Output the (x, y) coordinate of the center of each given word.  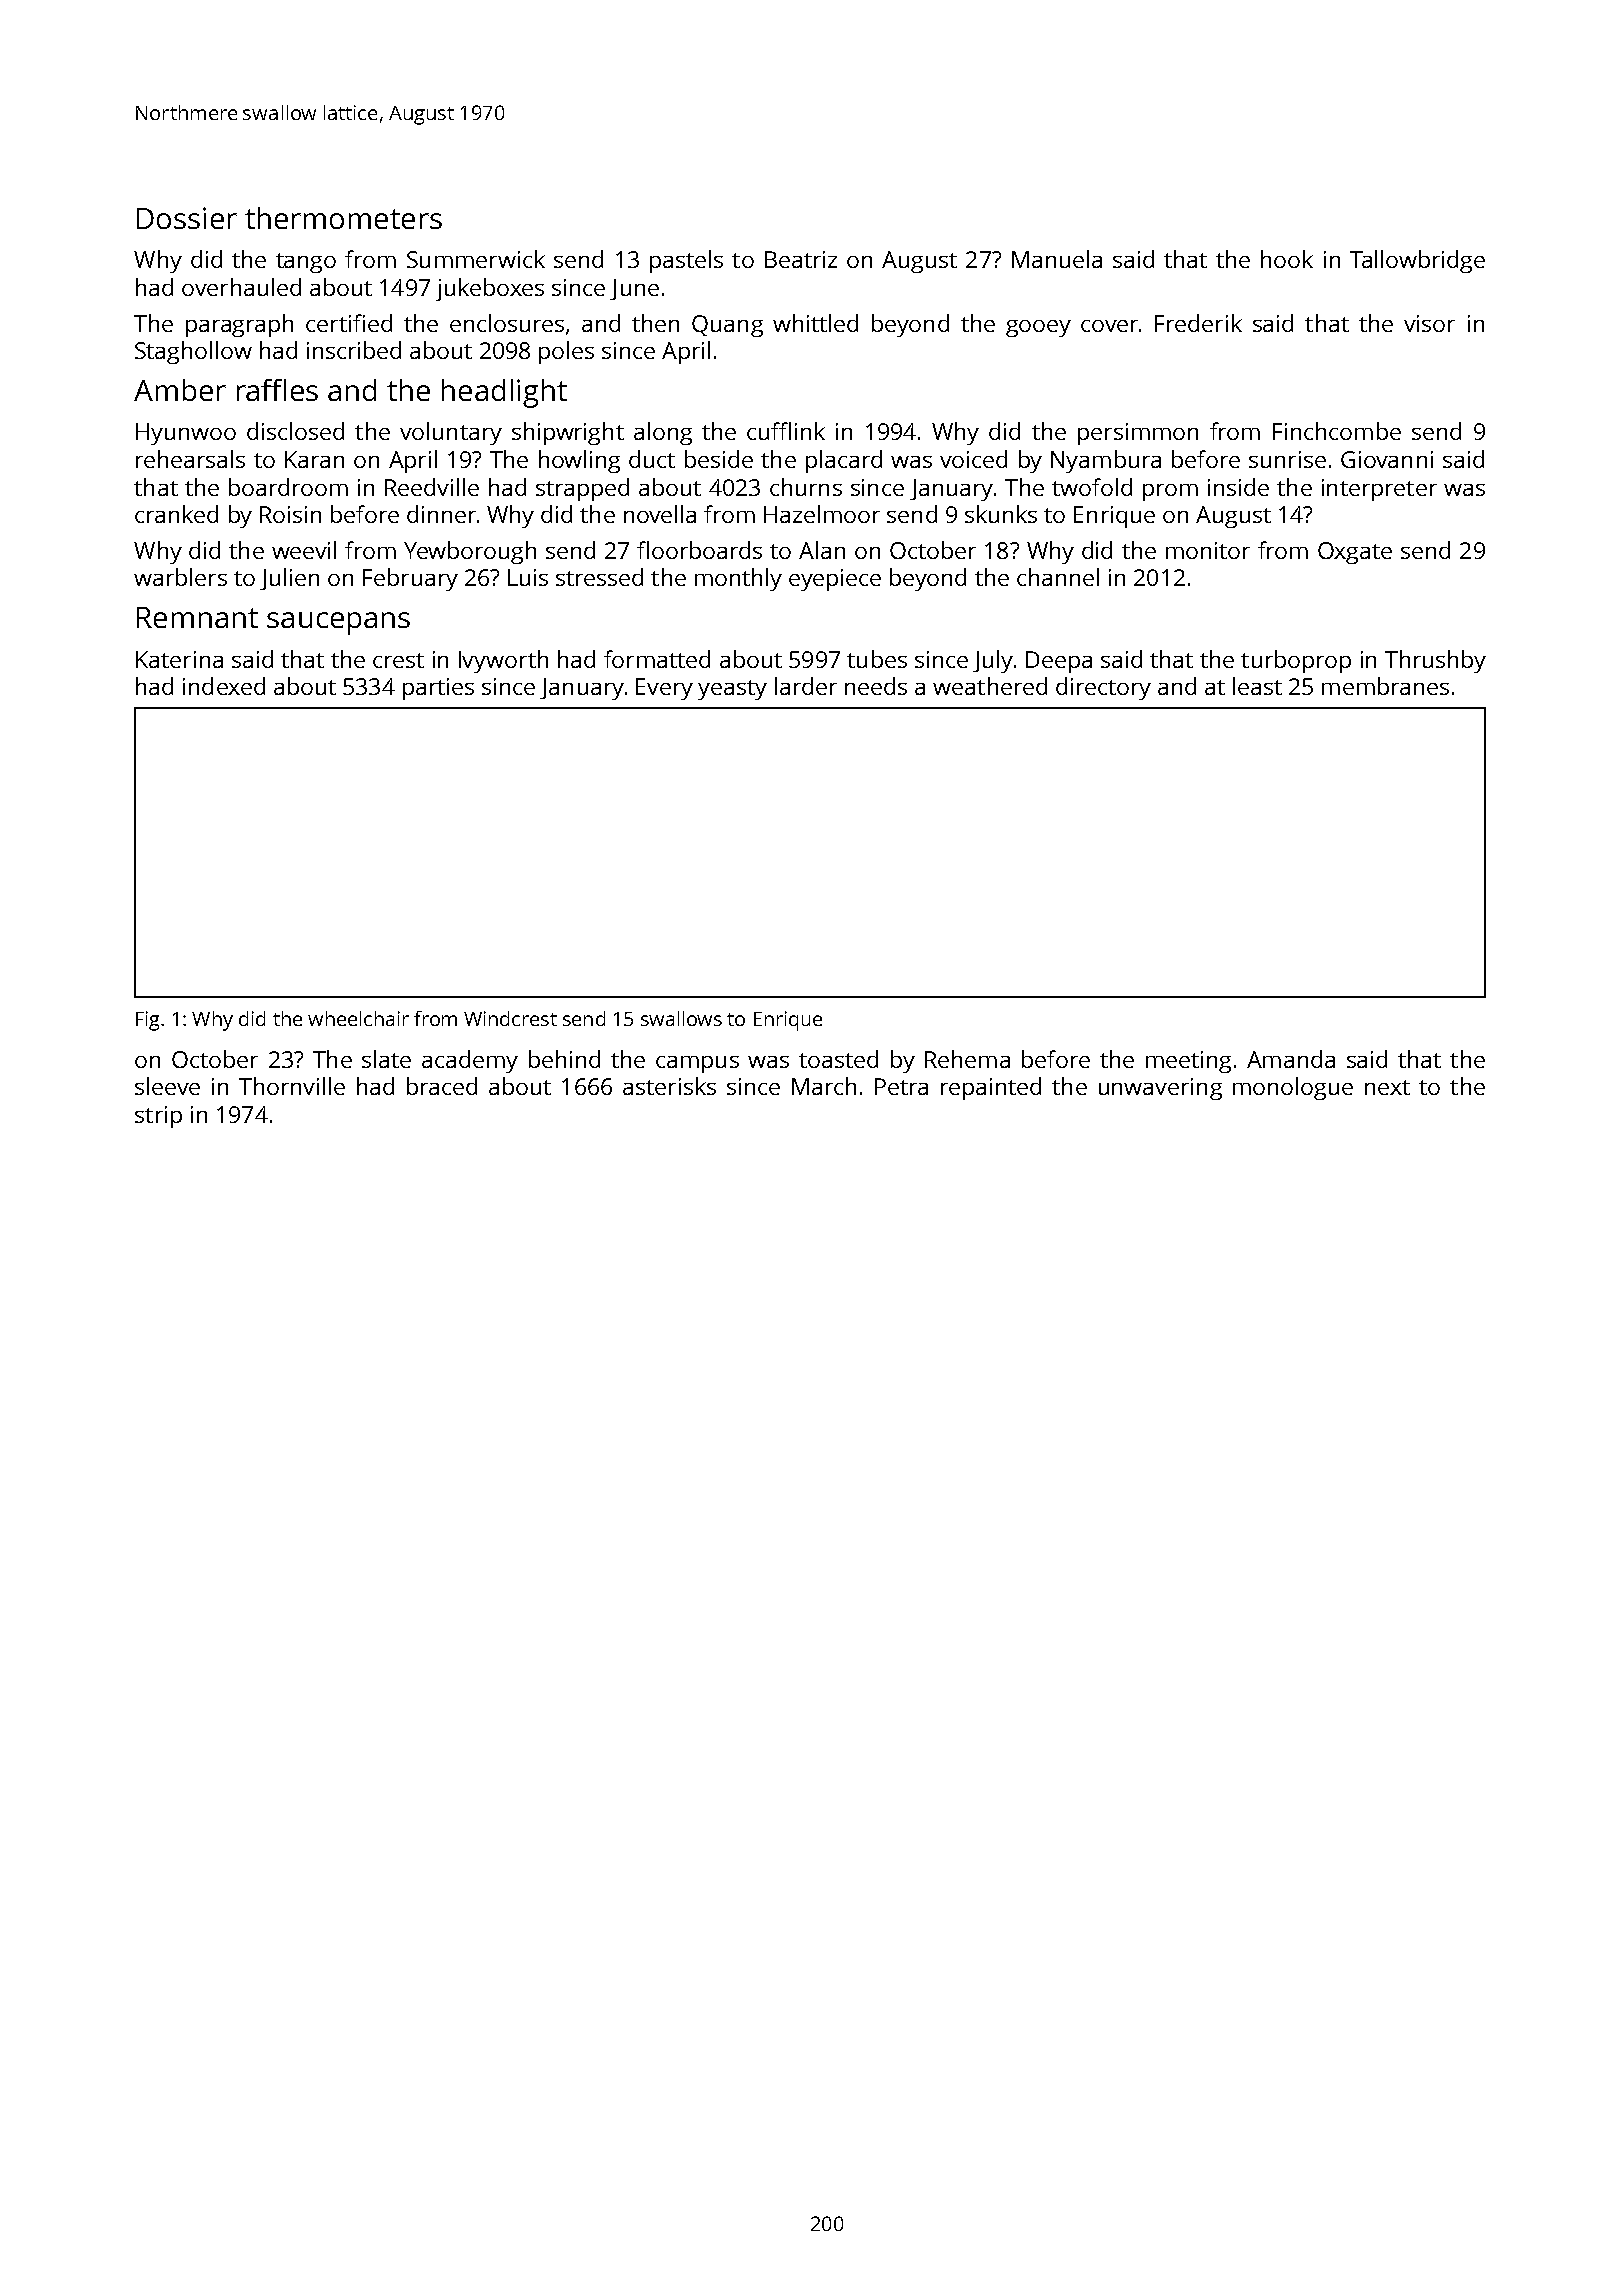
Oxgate (1355, 553)
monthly (738, 579)
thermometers (343, 218)
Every (664, 689)
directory (1103, 688)
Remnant (197, 617)
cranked (176, 514)
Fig (147, 1021)
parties (438, 689)
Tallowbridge (1417, 261)
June (634, 289)
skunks (1001, 514)
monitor (1208, 550)
